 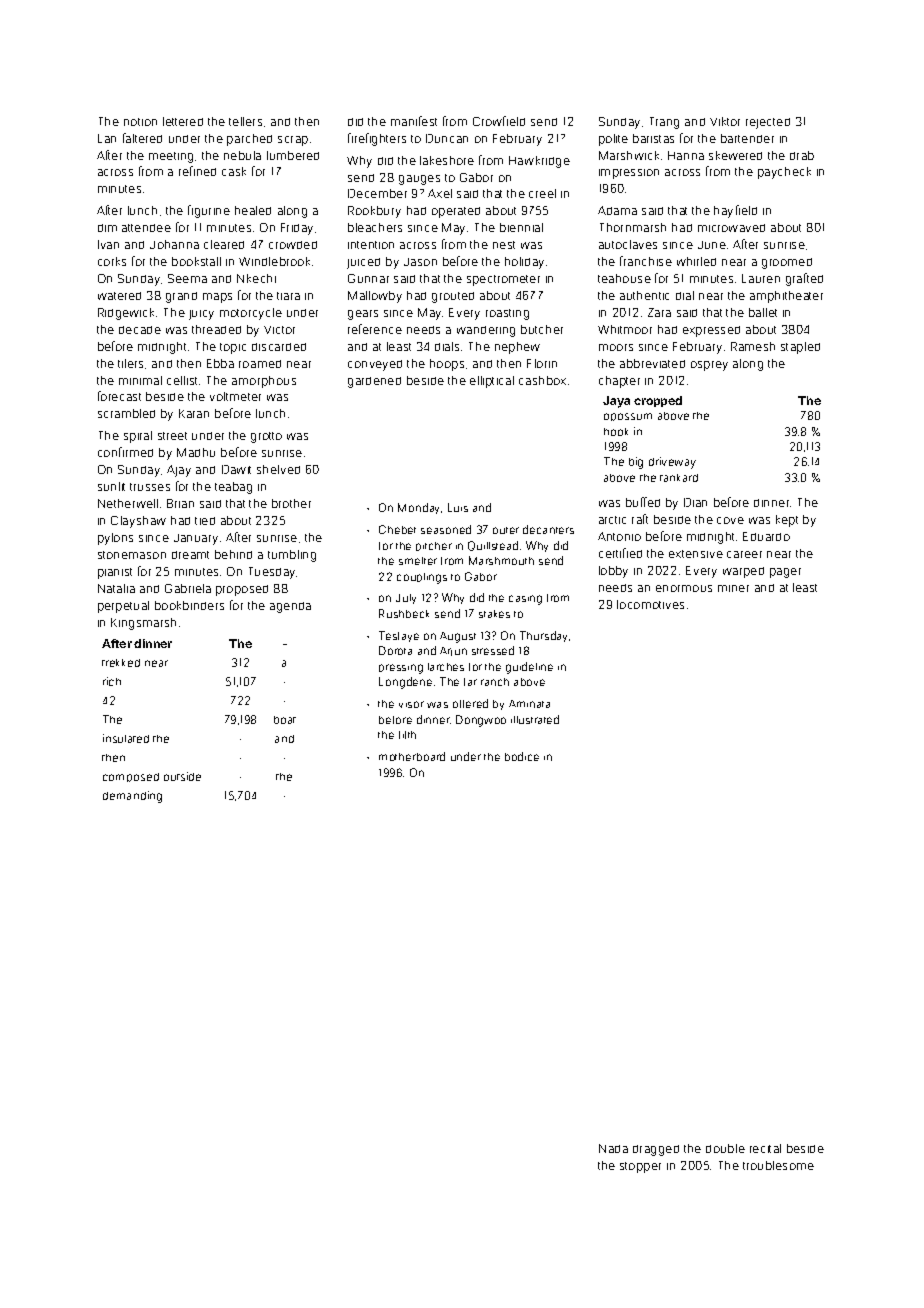 What do you see at coordinates (290, 607) in the document?
I see `agenda` at bounding box center [290, 607].
